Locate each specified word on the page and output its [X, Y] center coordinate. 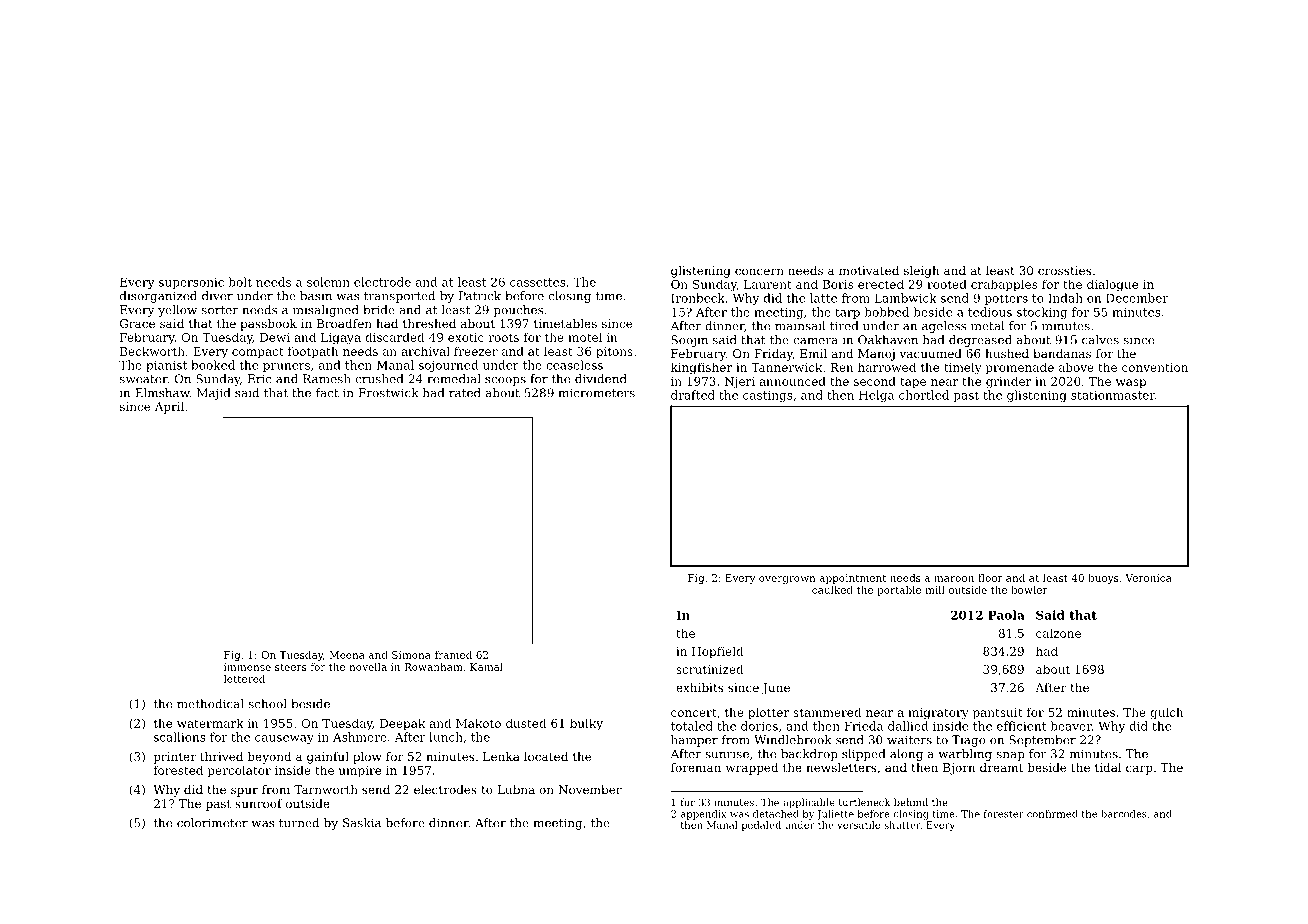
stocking [1042, 313]
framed [453, 655]
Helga [876, 396]
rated [465, 393]
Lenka [501, 756]
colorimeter [212, 823]
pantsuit [998, 714]
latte [823, 298]
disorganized [158, 297]
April [169, 408]
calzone [1058, 633]
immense [247, 667]
